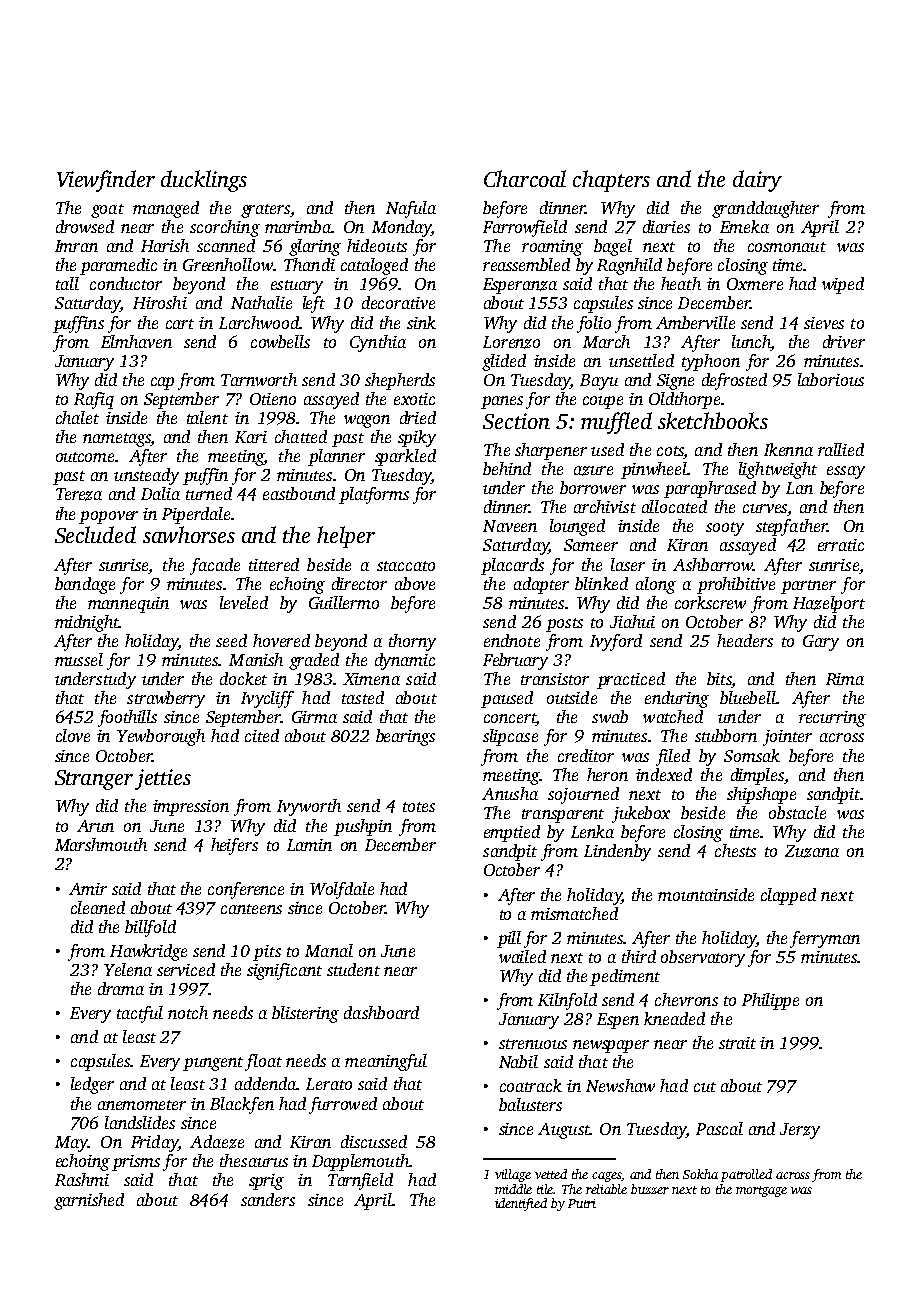 This image has width=919, height=1304. I want to click on sanders, so click(268, 1199).
